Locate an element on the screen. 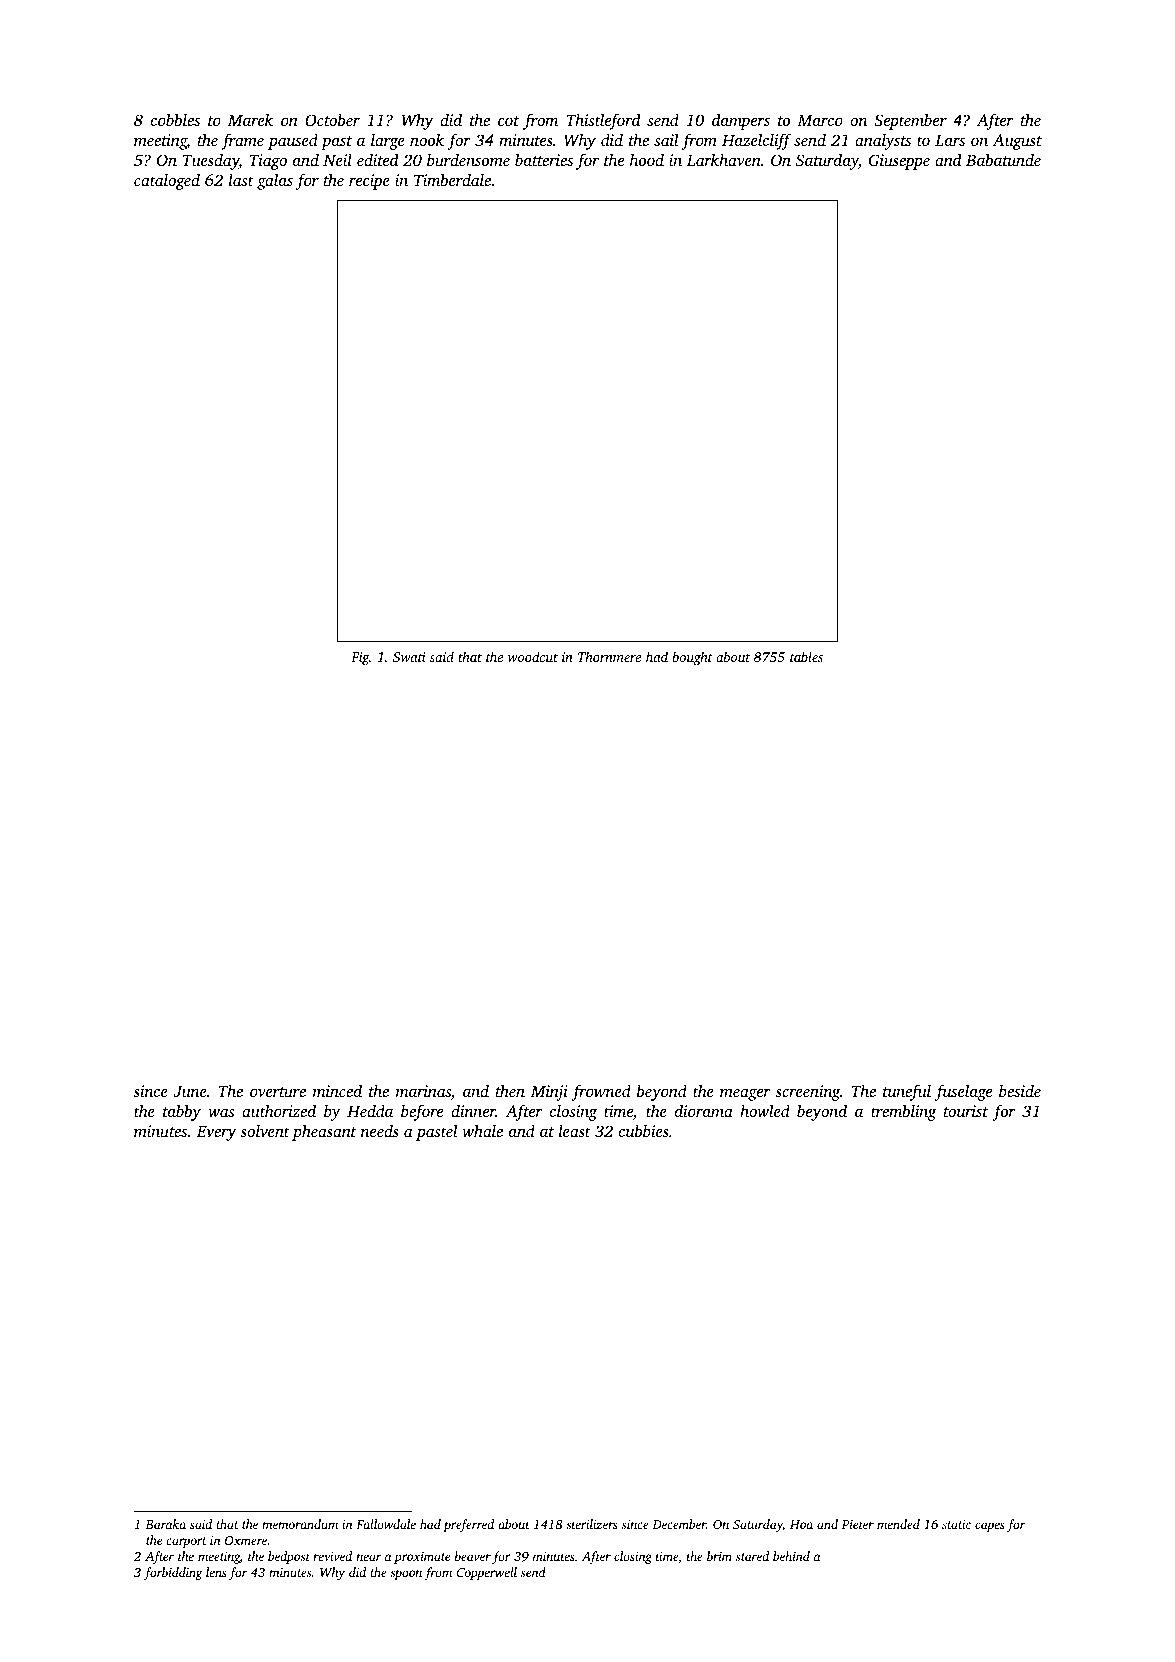 Image resolution: width=1175 pixels, height=1662 pixels. tuneful is located at coordinates (907, 1092).
